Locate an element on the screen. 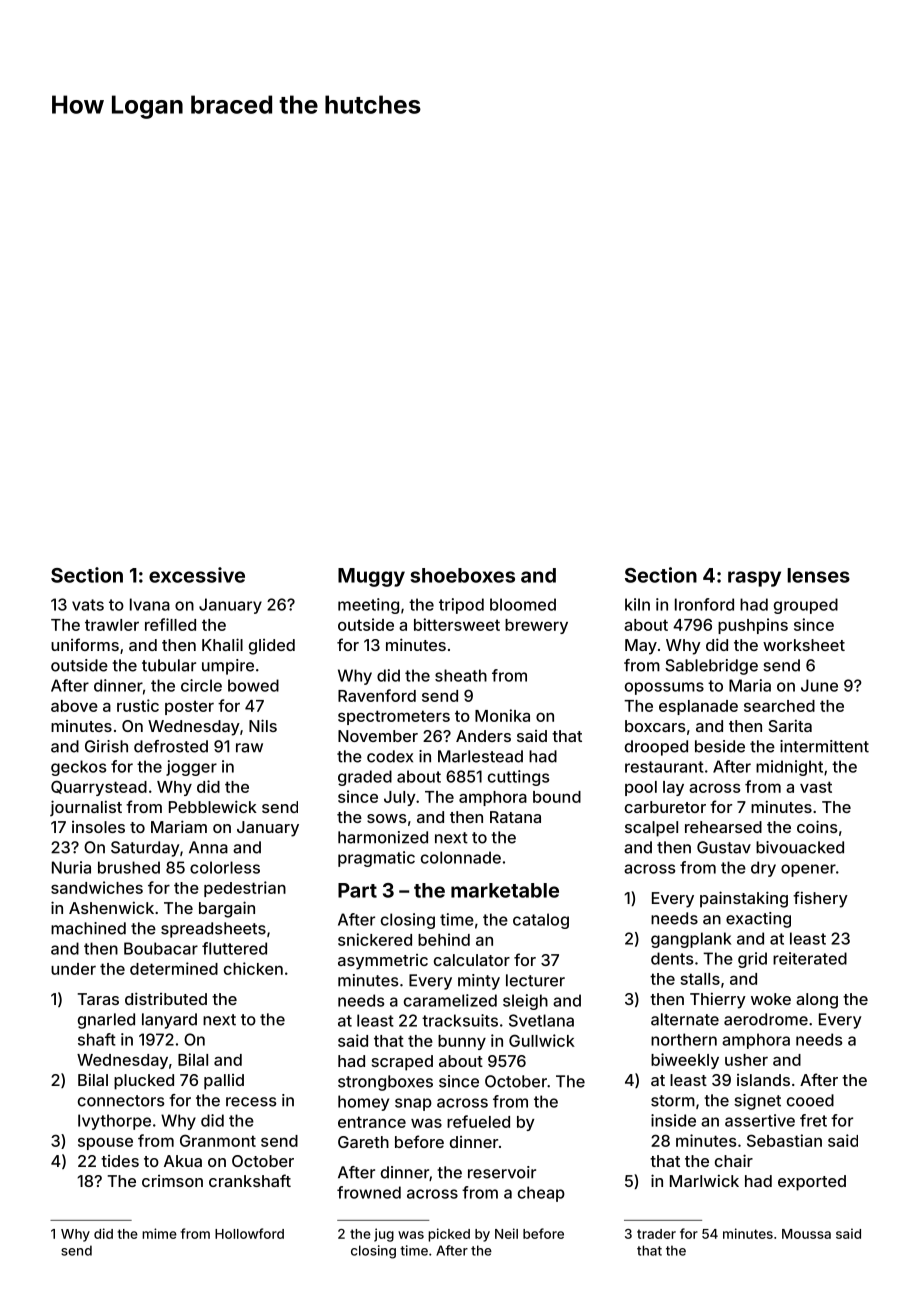 This screenshot has width=924, height=1308. raspy is located at coordinates (754, 579).
